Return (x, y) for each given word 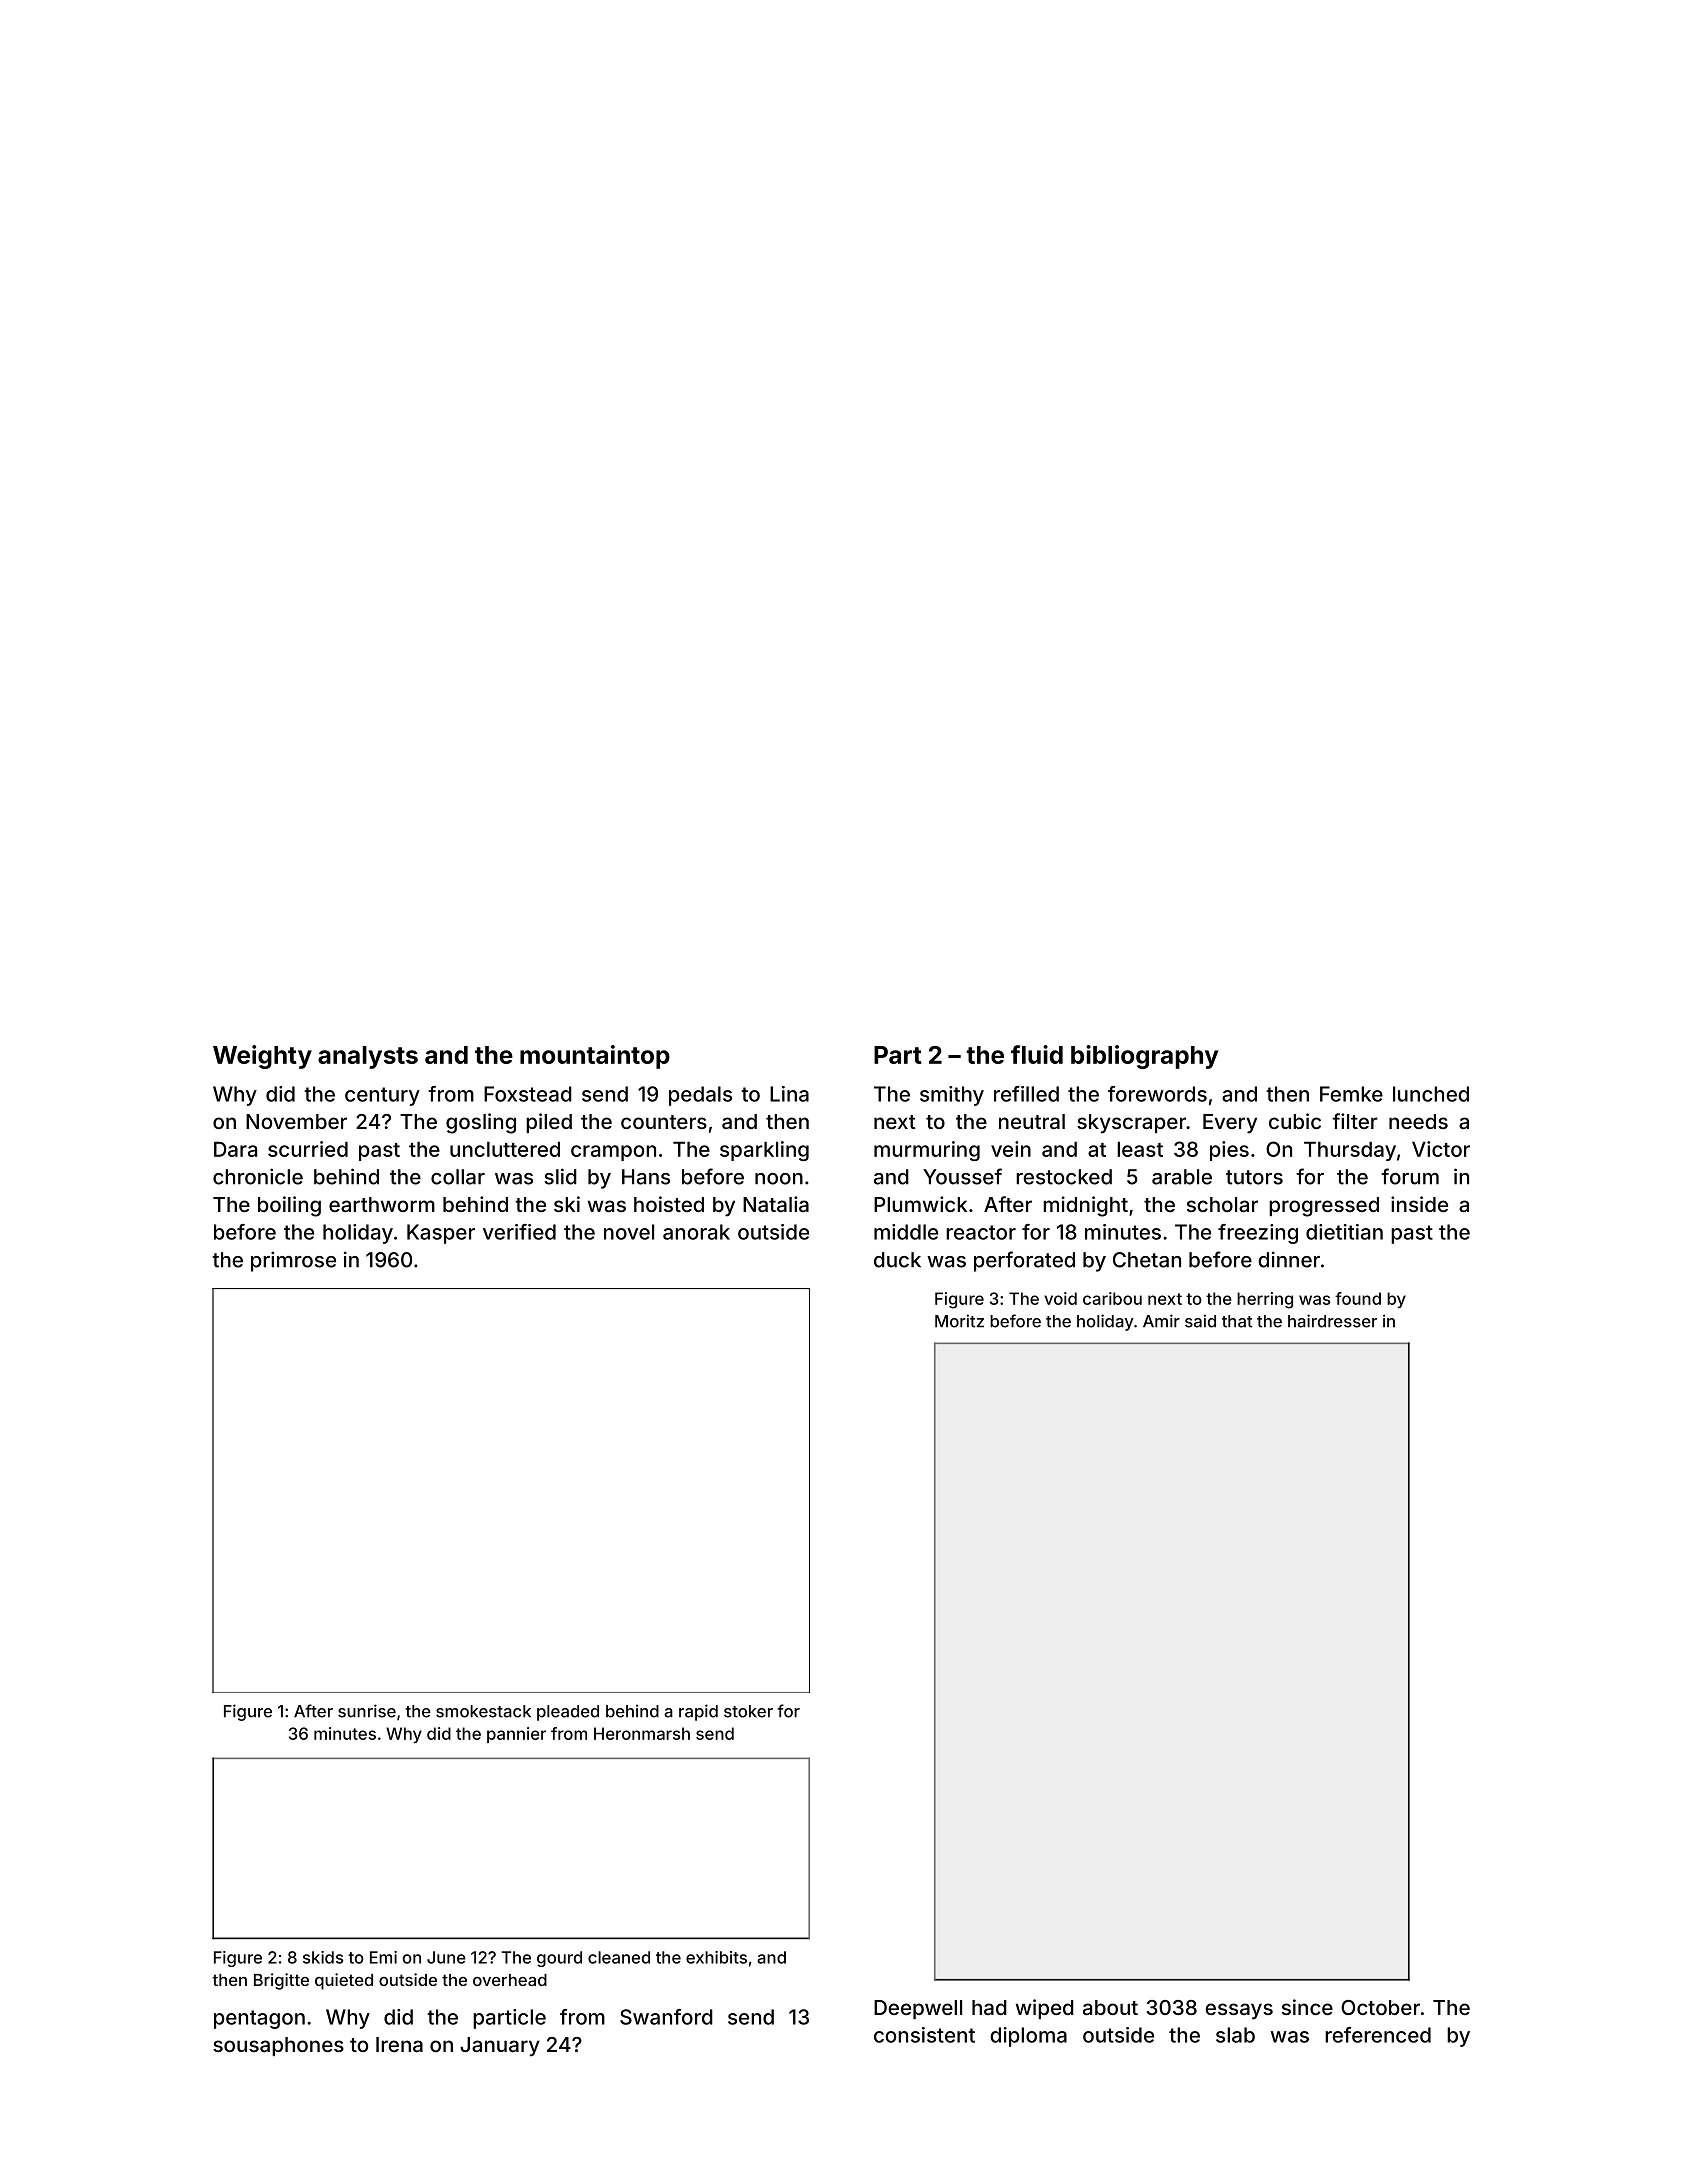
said (1200, 1321)
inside (1419, 1204)
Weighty (262, 1057)
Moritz (959, 1321)
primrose (293, 1261)
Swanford (666, 2017)
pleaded (568, 1713)
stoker (748, 1711)
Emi (383, 1957)
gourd (559, 1959)
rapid (698, 1712)
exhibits (716, 1957)
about (1110, 2007)
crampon (613, 1153)
